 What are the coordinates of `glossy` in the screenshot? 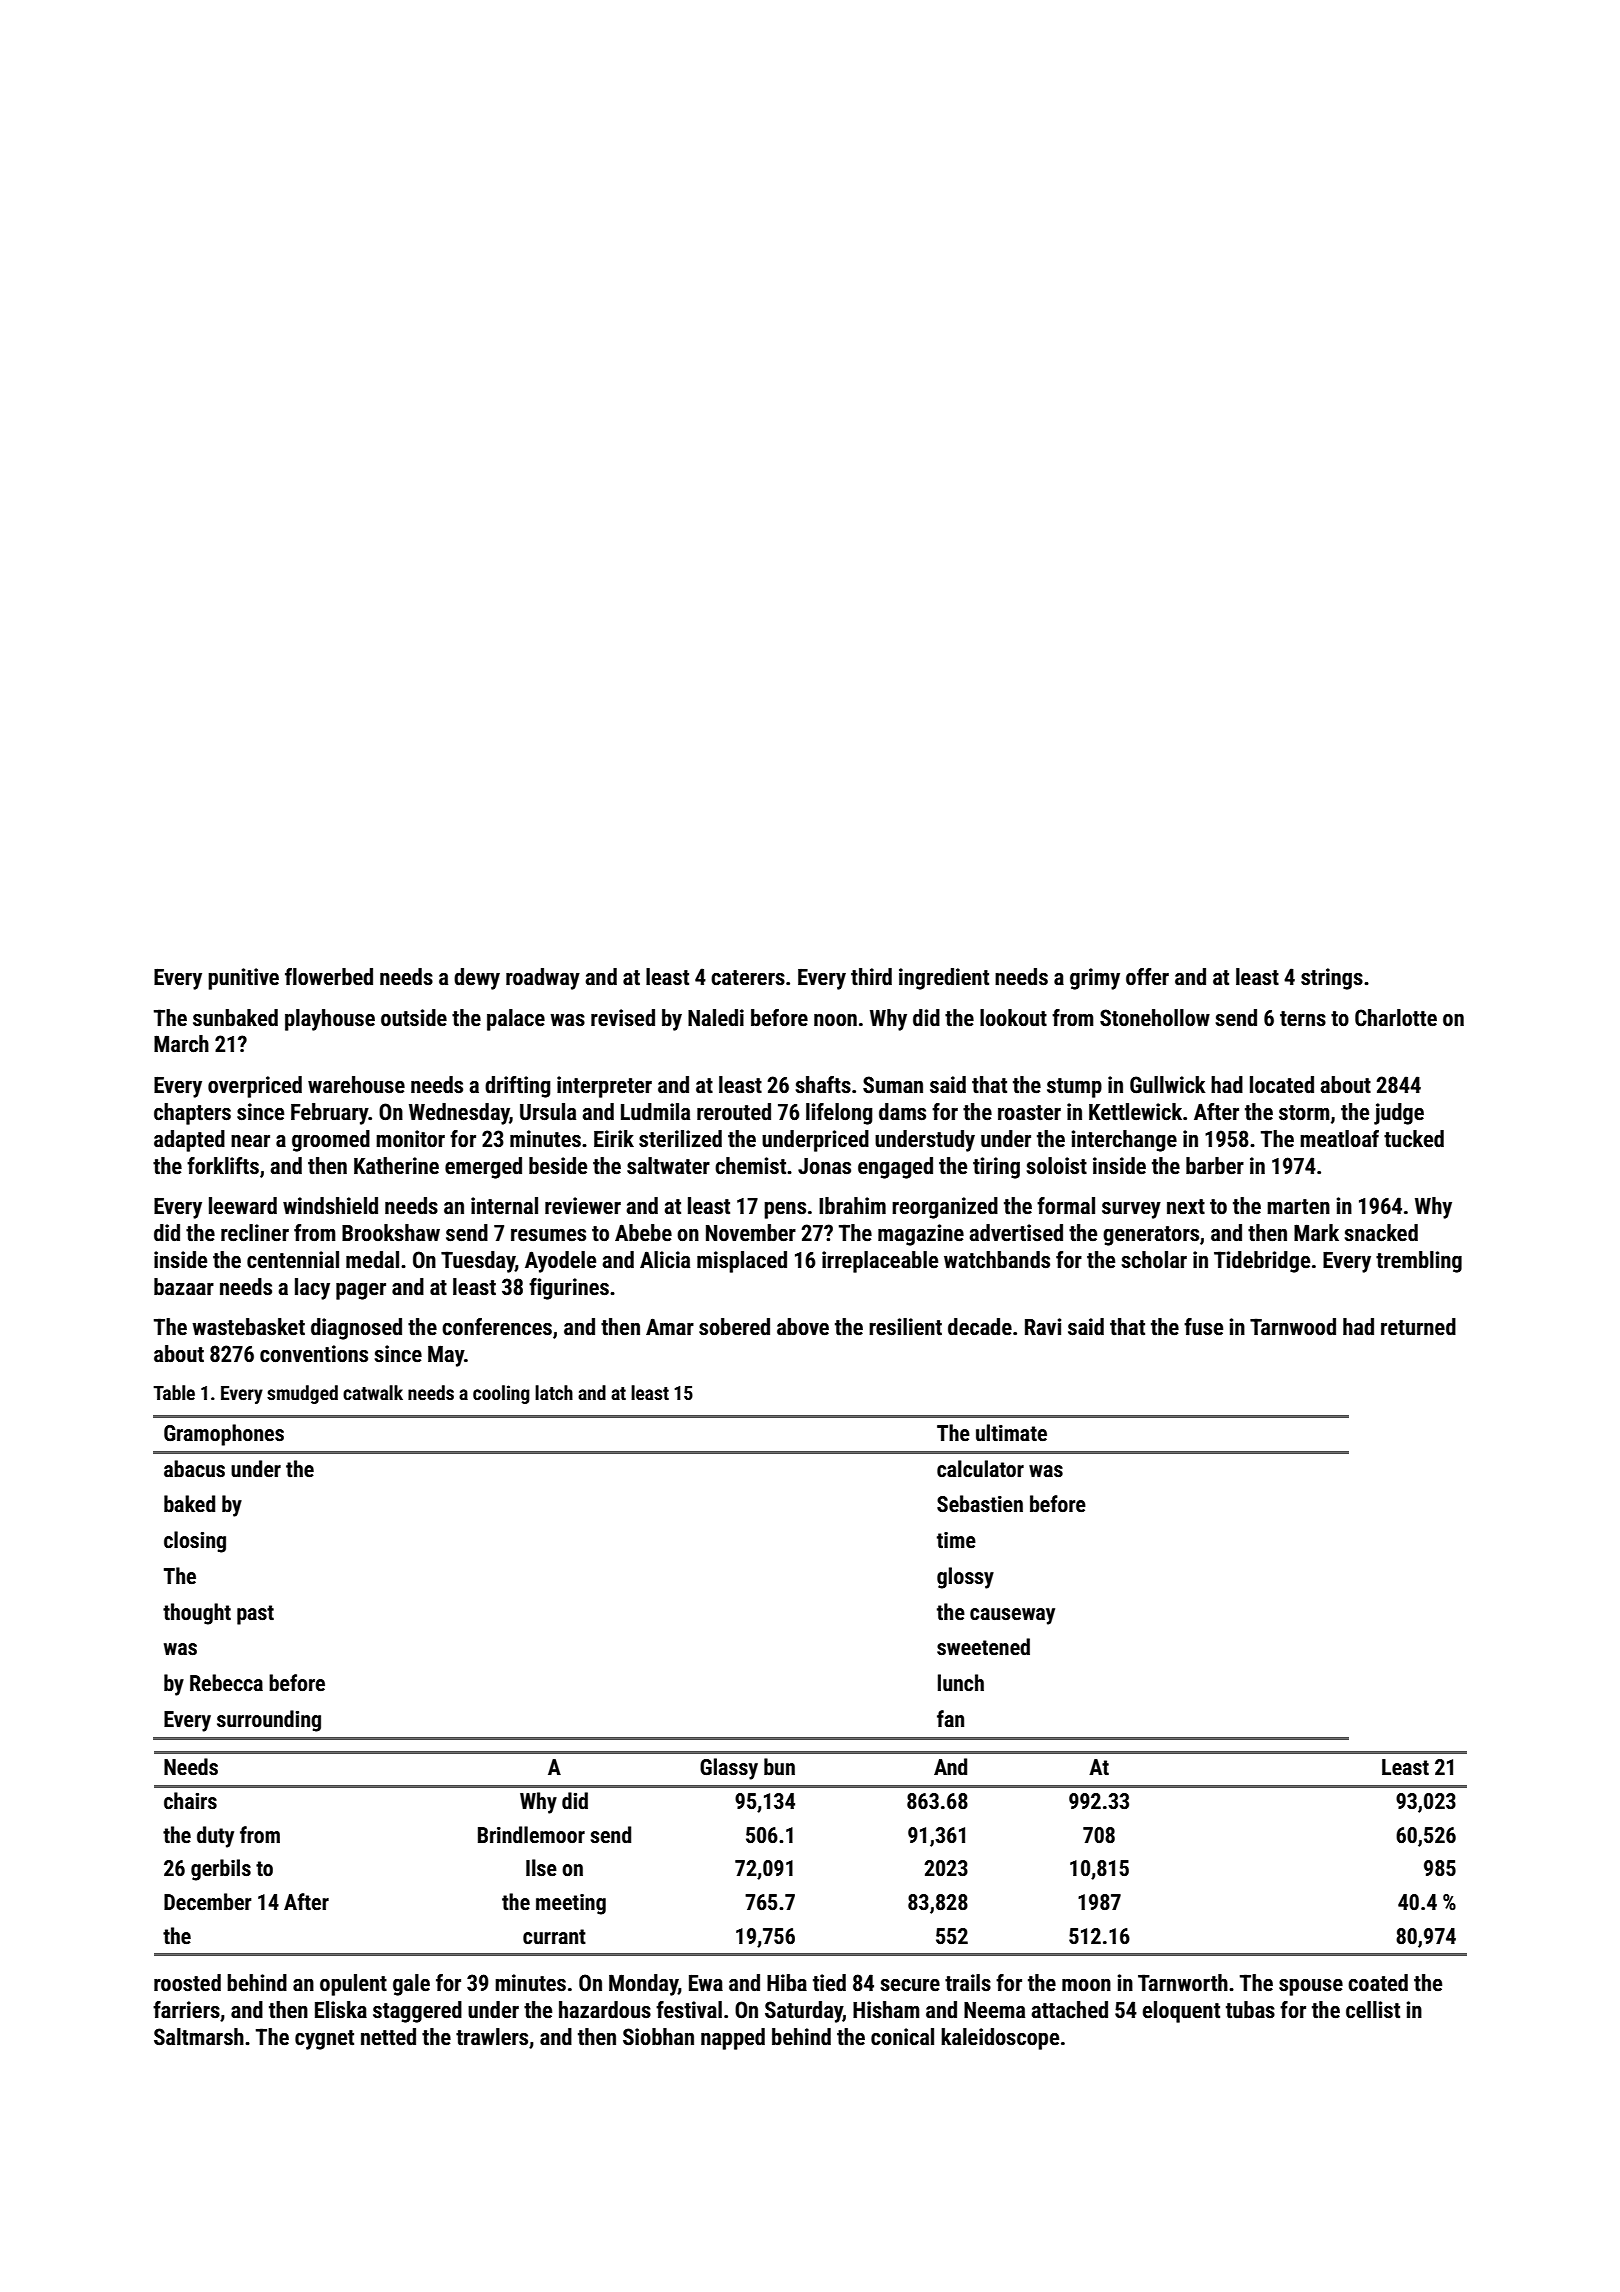 It's located at (965, 1578).
